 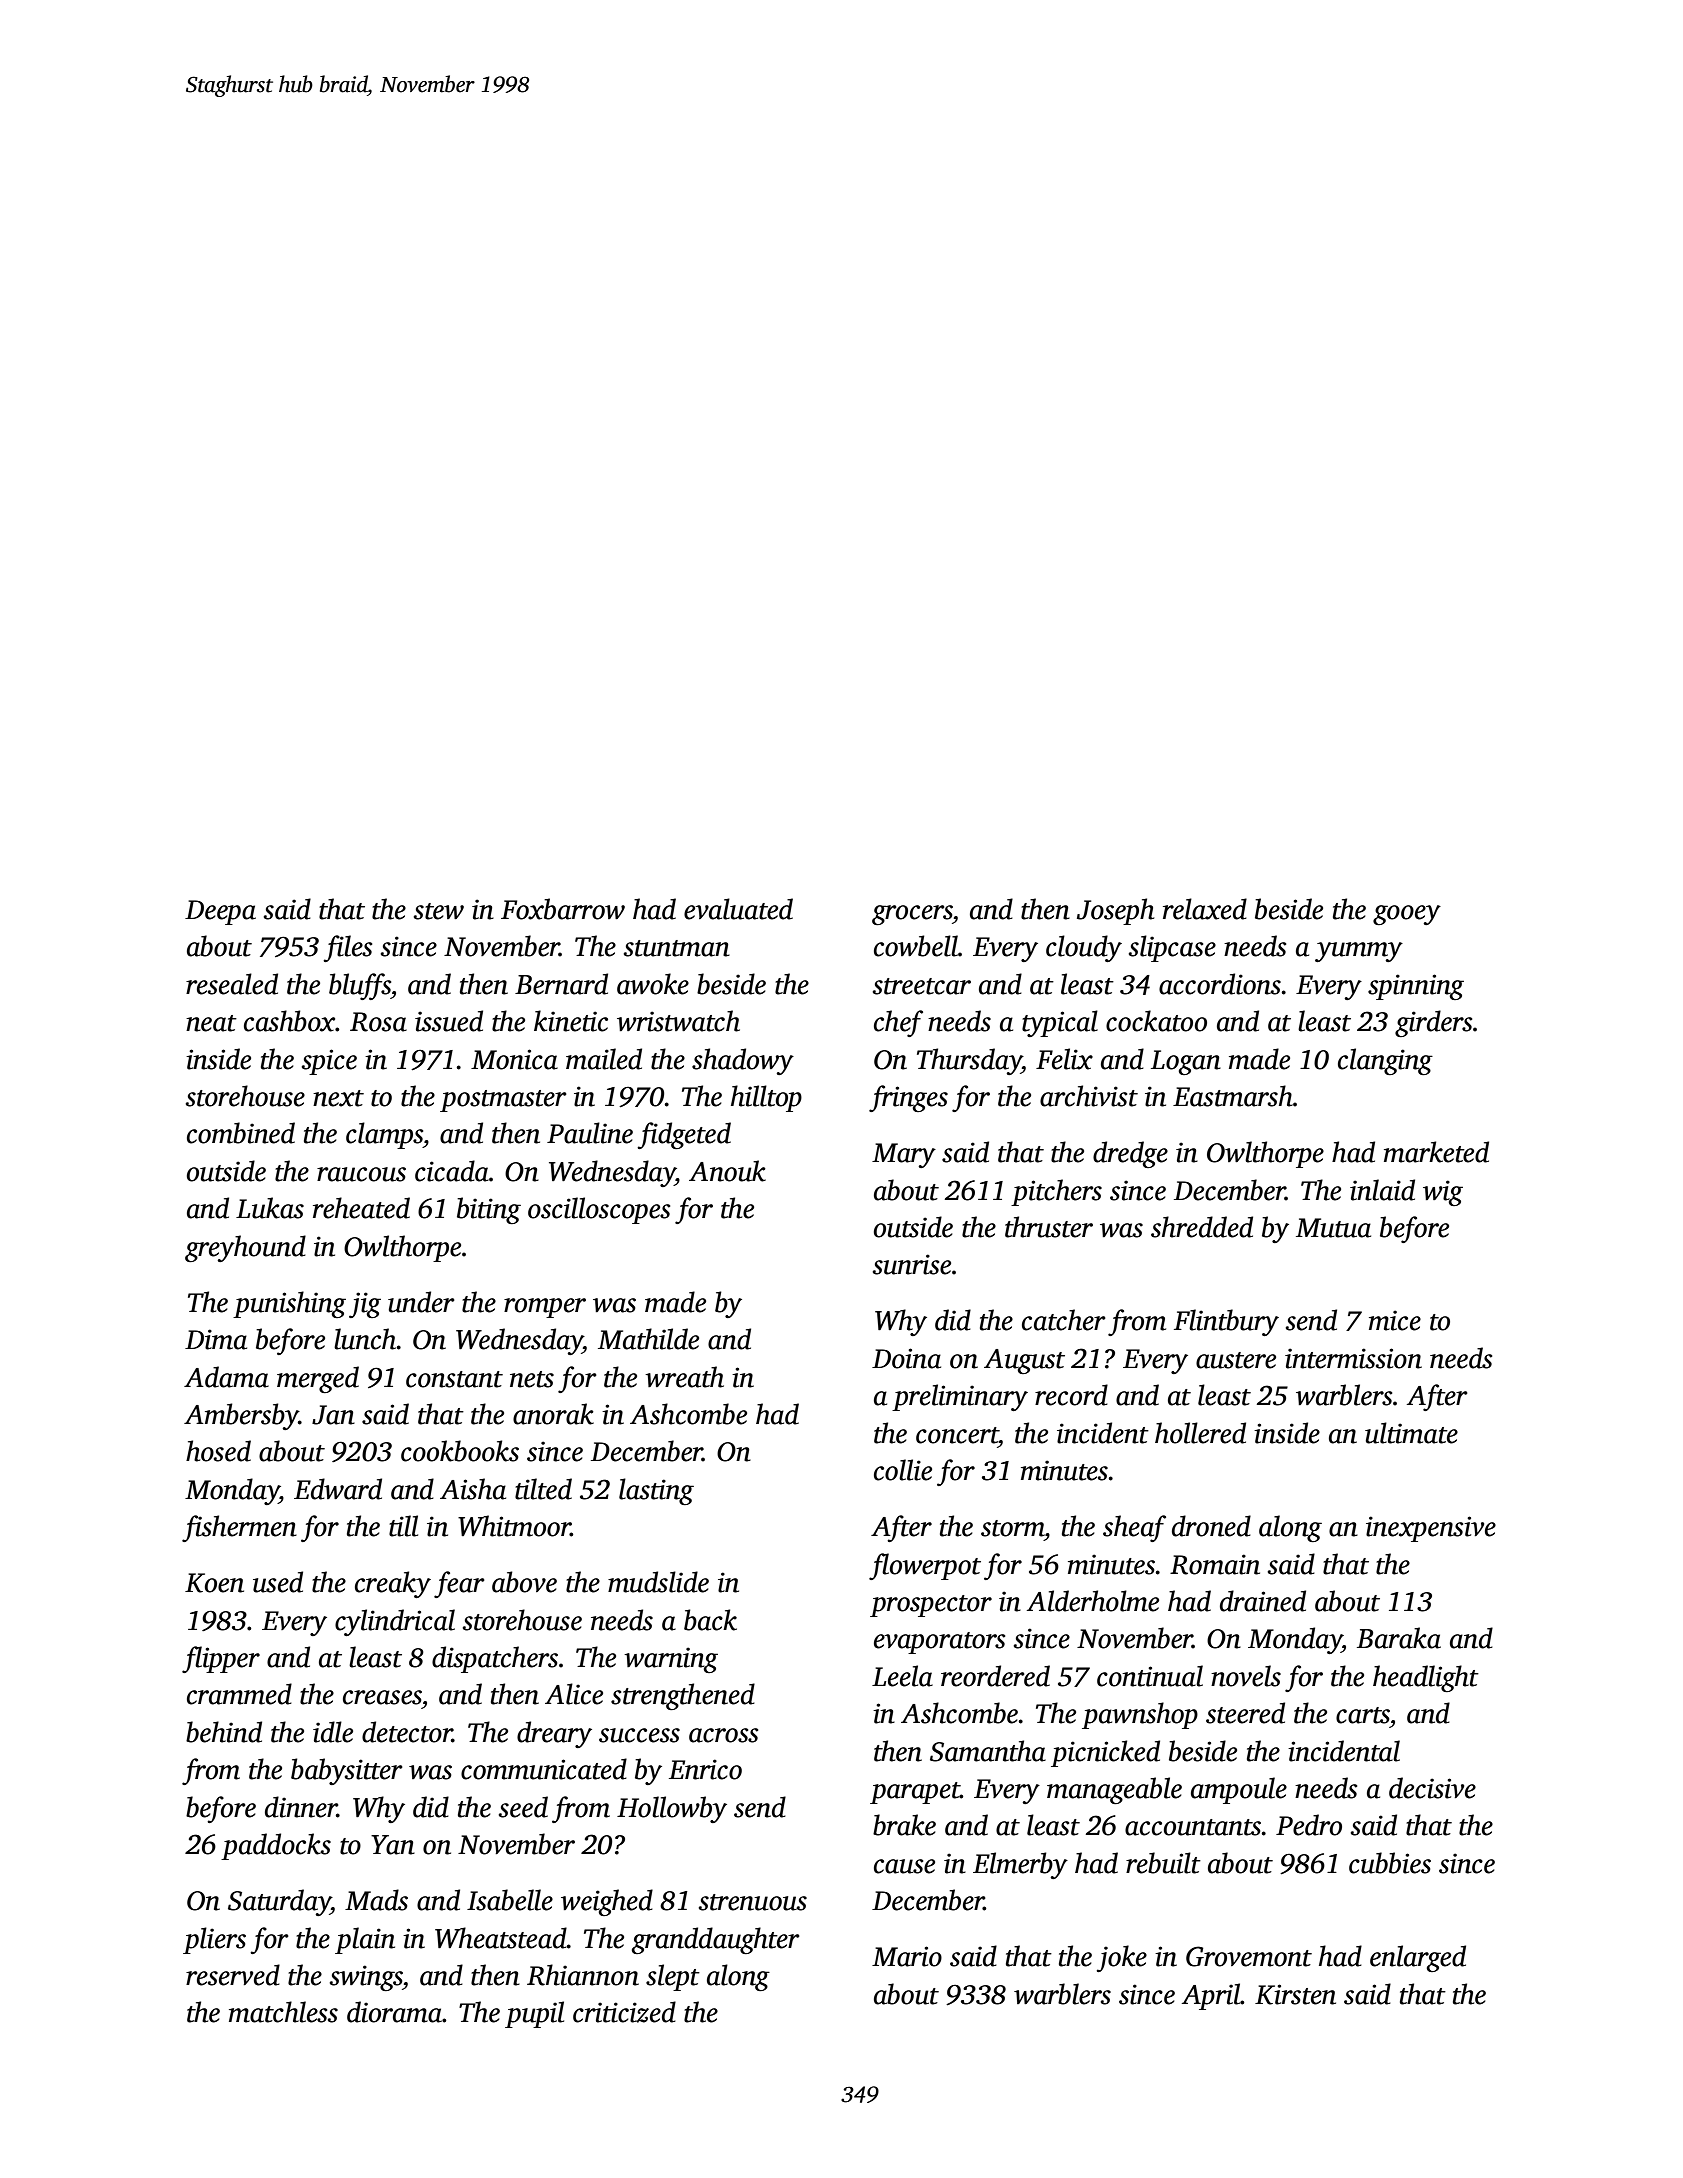 I want to click on evaluated, so click(x=738, y=909).
